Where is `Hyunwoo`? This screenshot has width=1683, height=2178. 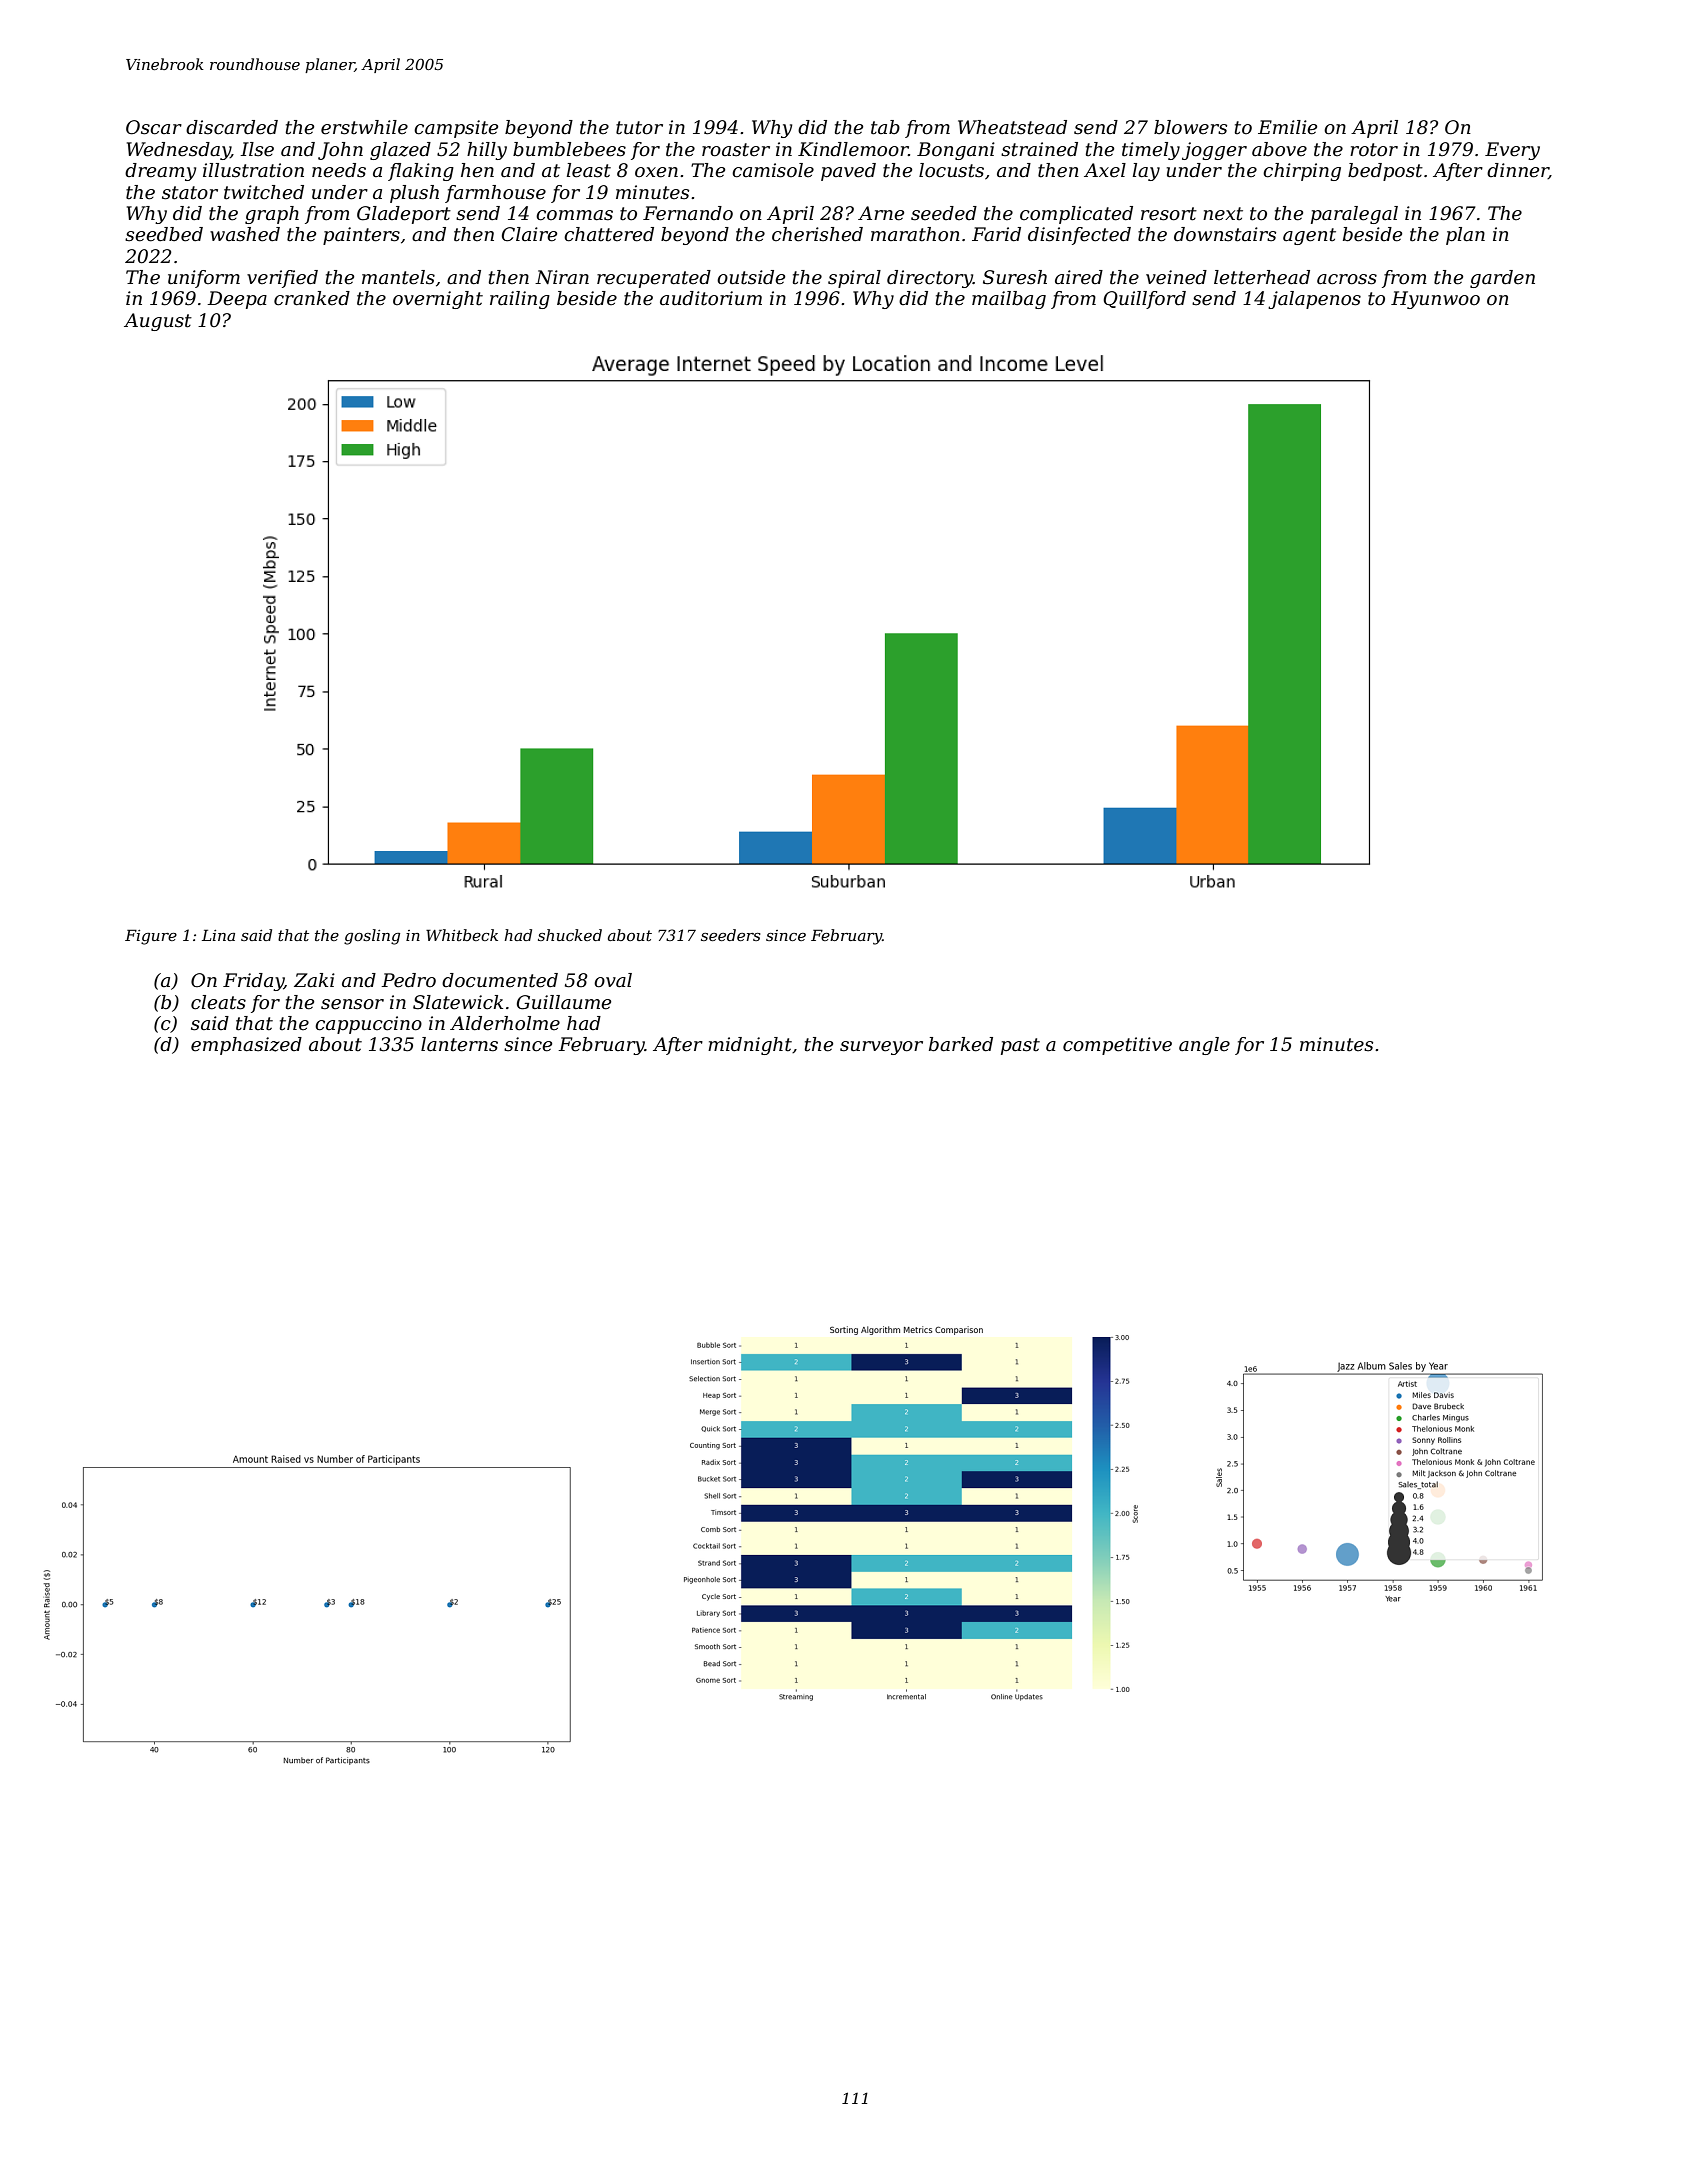 Hyunwoo is located at coordinates (1435, 300).
